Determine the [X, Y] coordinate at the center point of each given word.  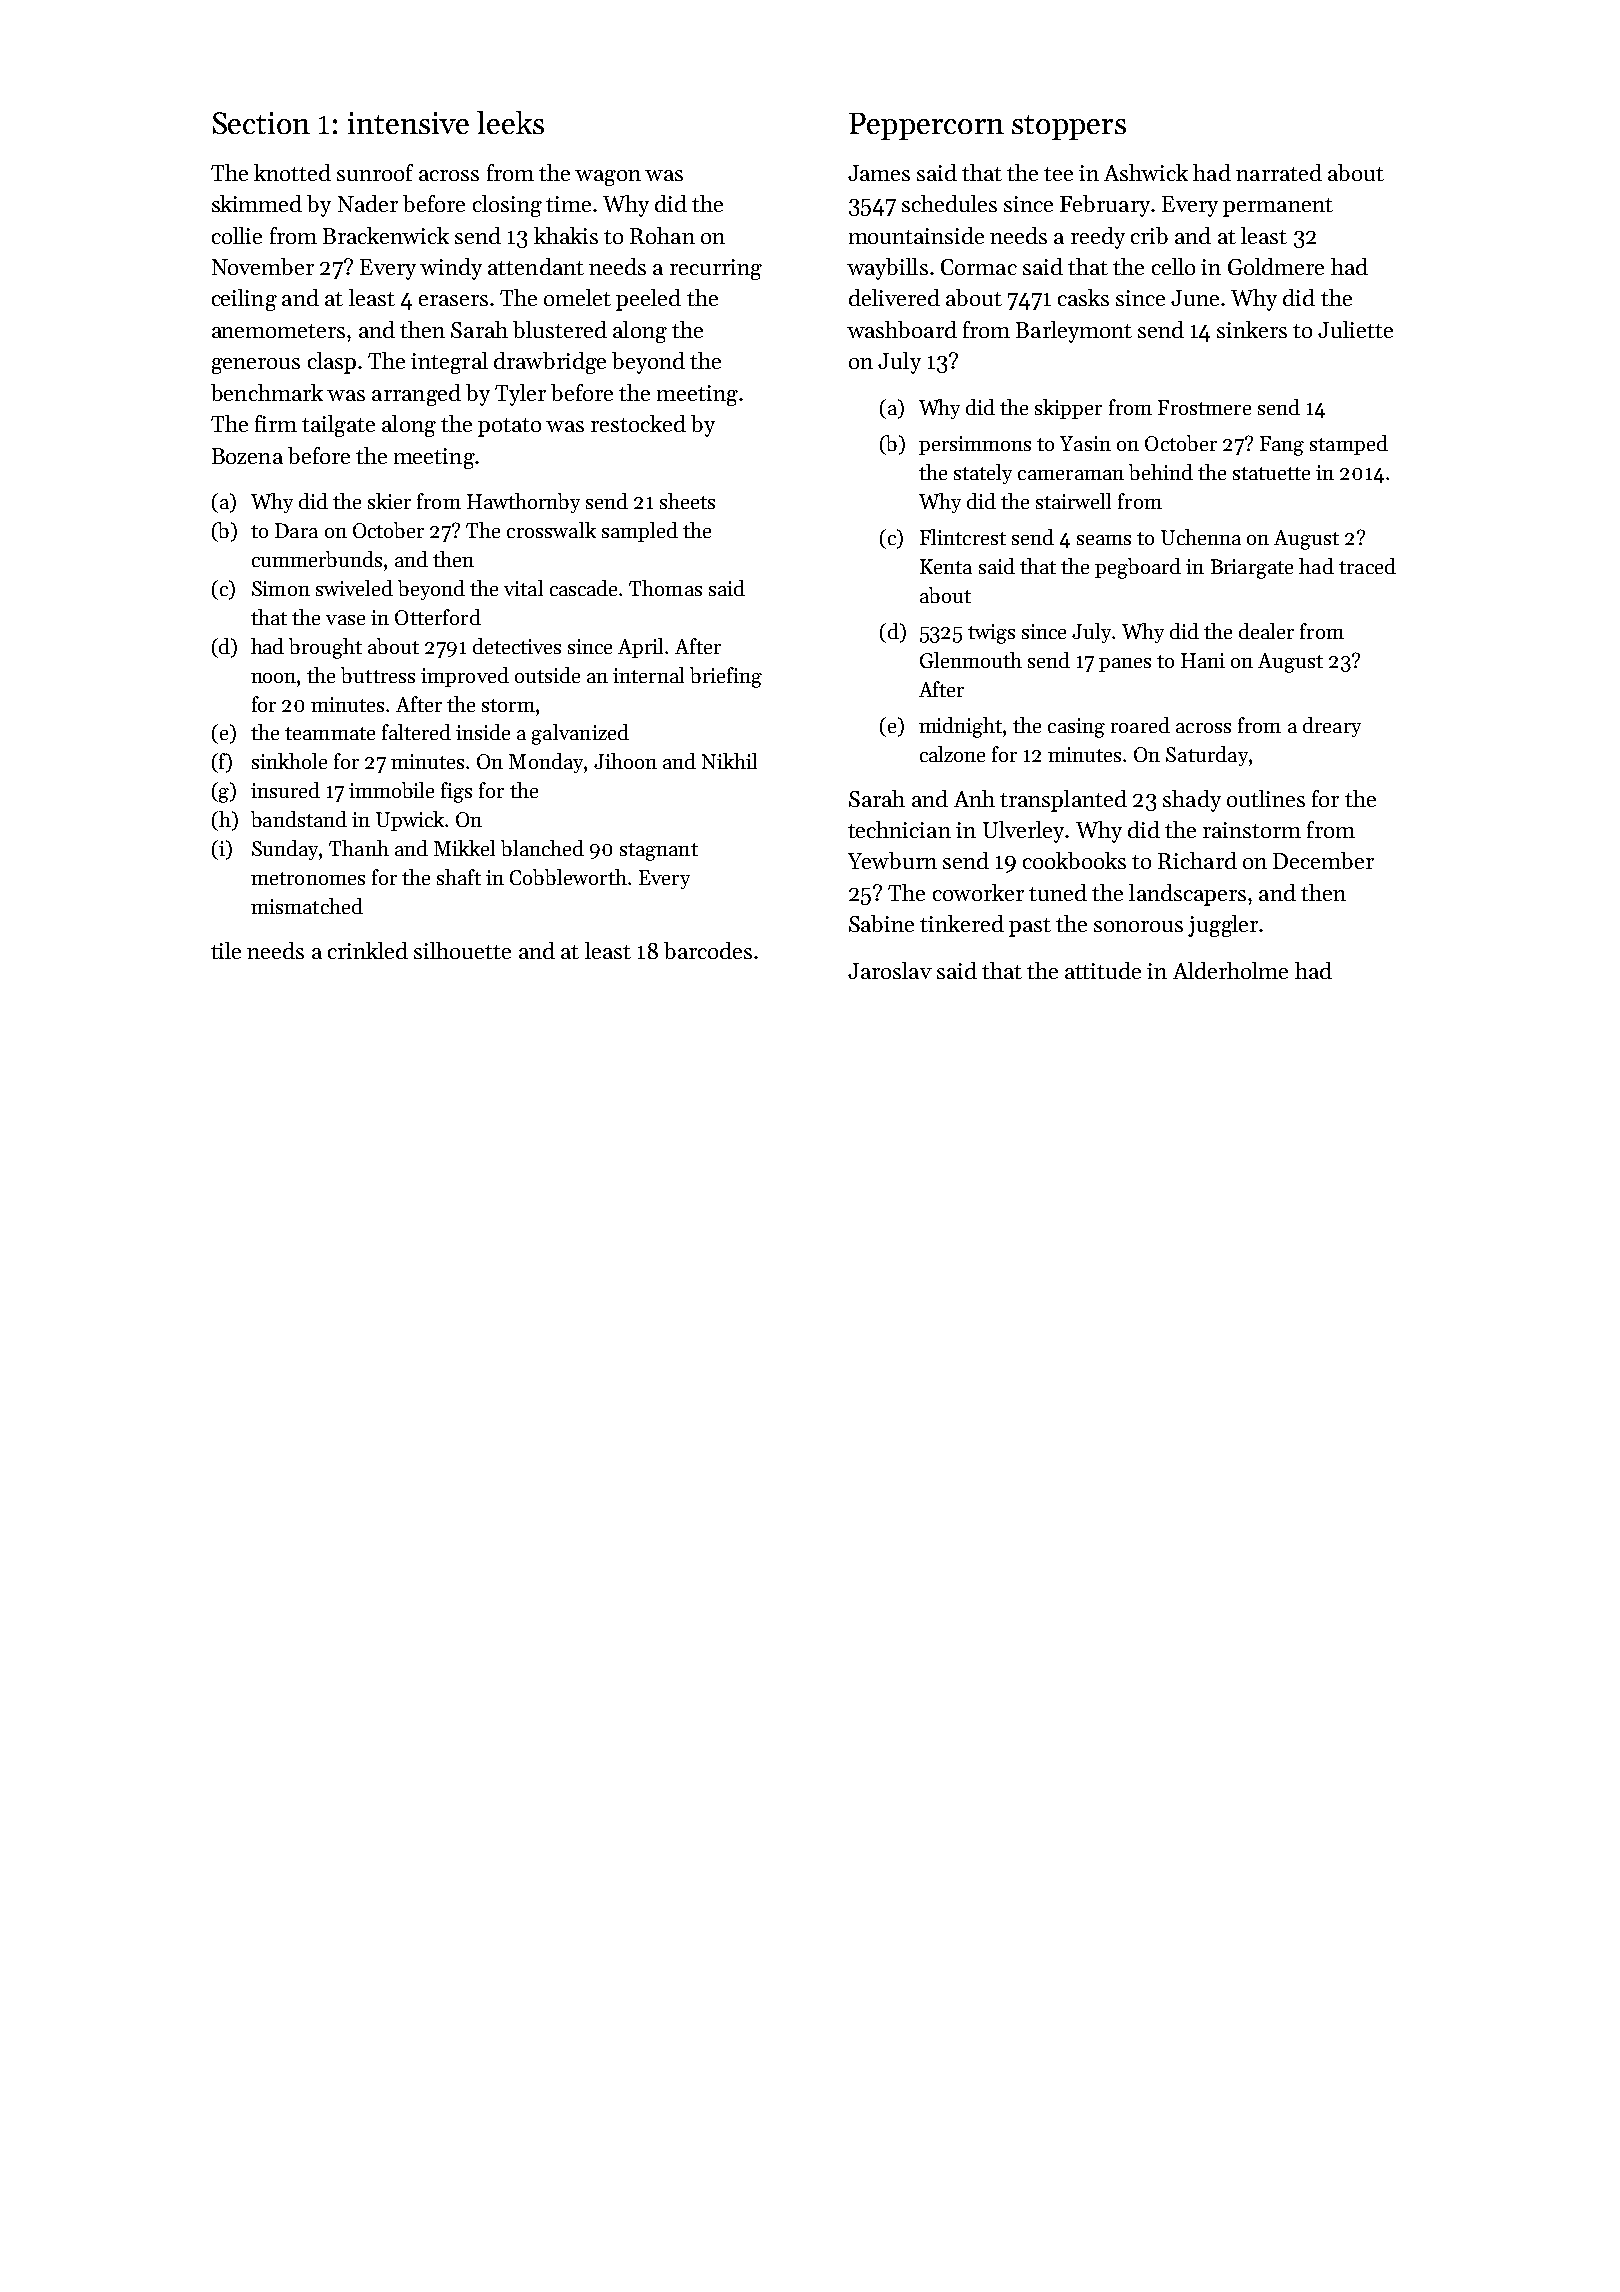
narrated [1279, 172]
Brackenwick [386, 235]
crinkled [368, 950]
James [879, 173]
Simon [281, 588]
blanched [542, 848]
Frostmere [1204, 407]
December [1323, 860]
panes [1125, 665]
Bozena [247, 456]
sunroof [375, 172]
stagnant [659, 852]
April [642, 648]
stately [983, 474]
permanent [1278, 207]
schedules [949, 203]
